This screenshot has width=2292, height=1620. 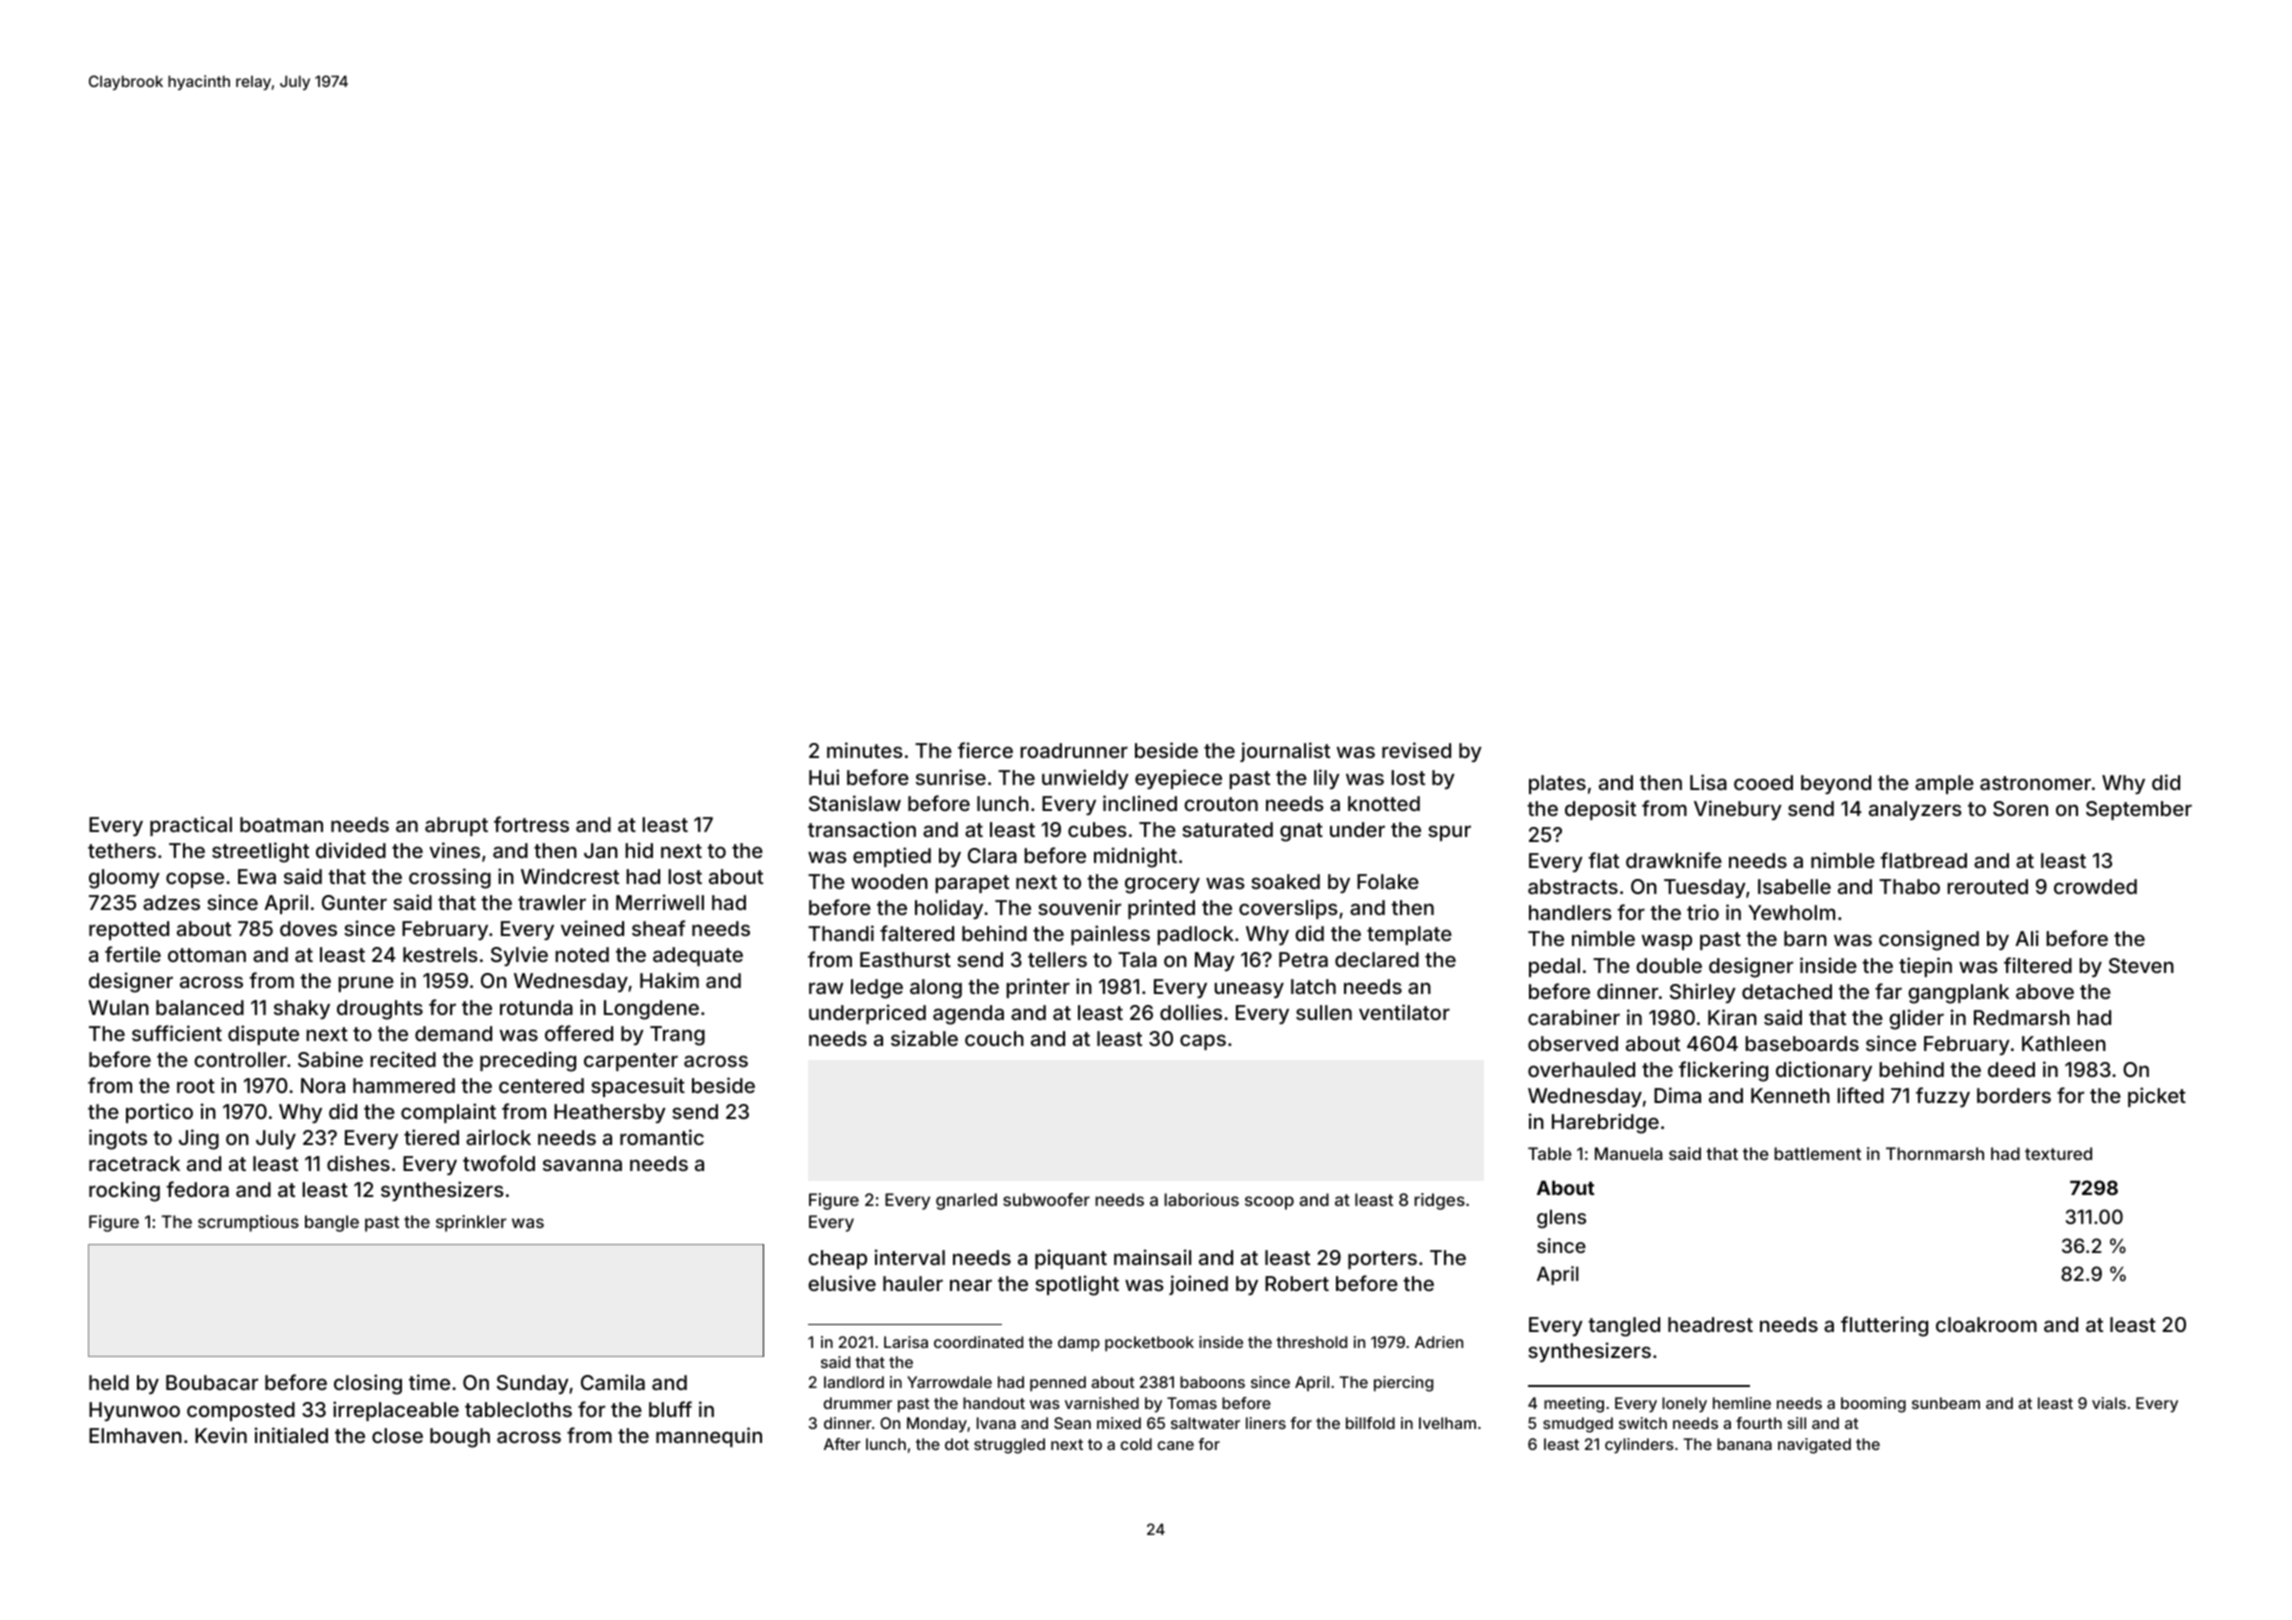 What do you see at coordinates (2095, 886) in the screenshot?
I see `crowded` at bounding box center [2095, 886].
